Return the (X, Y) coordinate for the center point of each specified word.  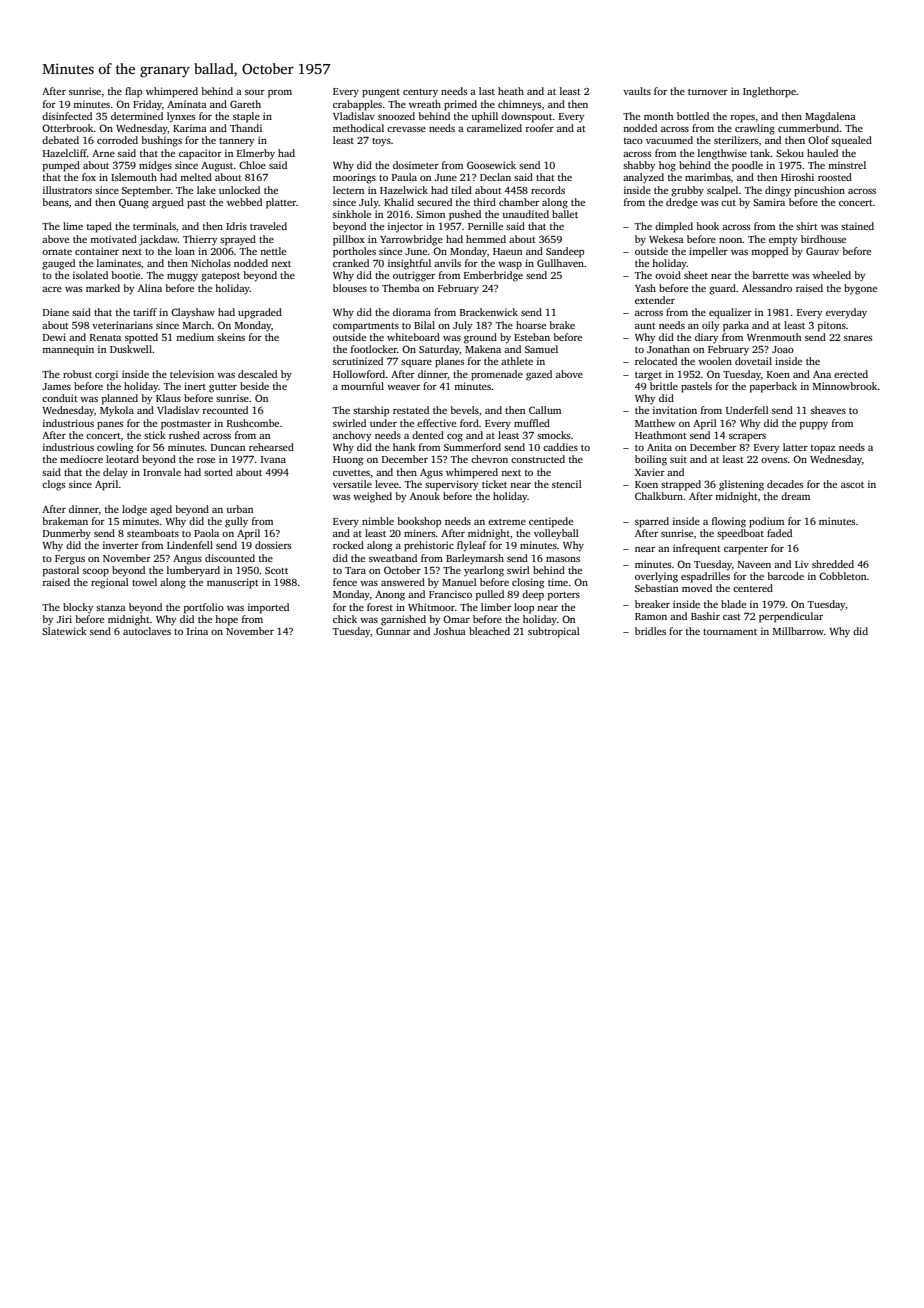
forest (380, 607)
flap (133, 92)
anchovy (352, 436)
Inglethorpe (769, 92)
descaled (257, 374)
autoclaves (147, 631)
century (420, 93)
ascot (852, 485)
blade (733, 604)
